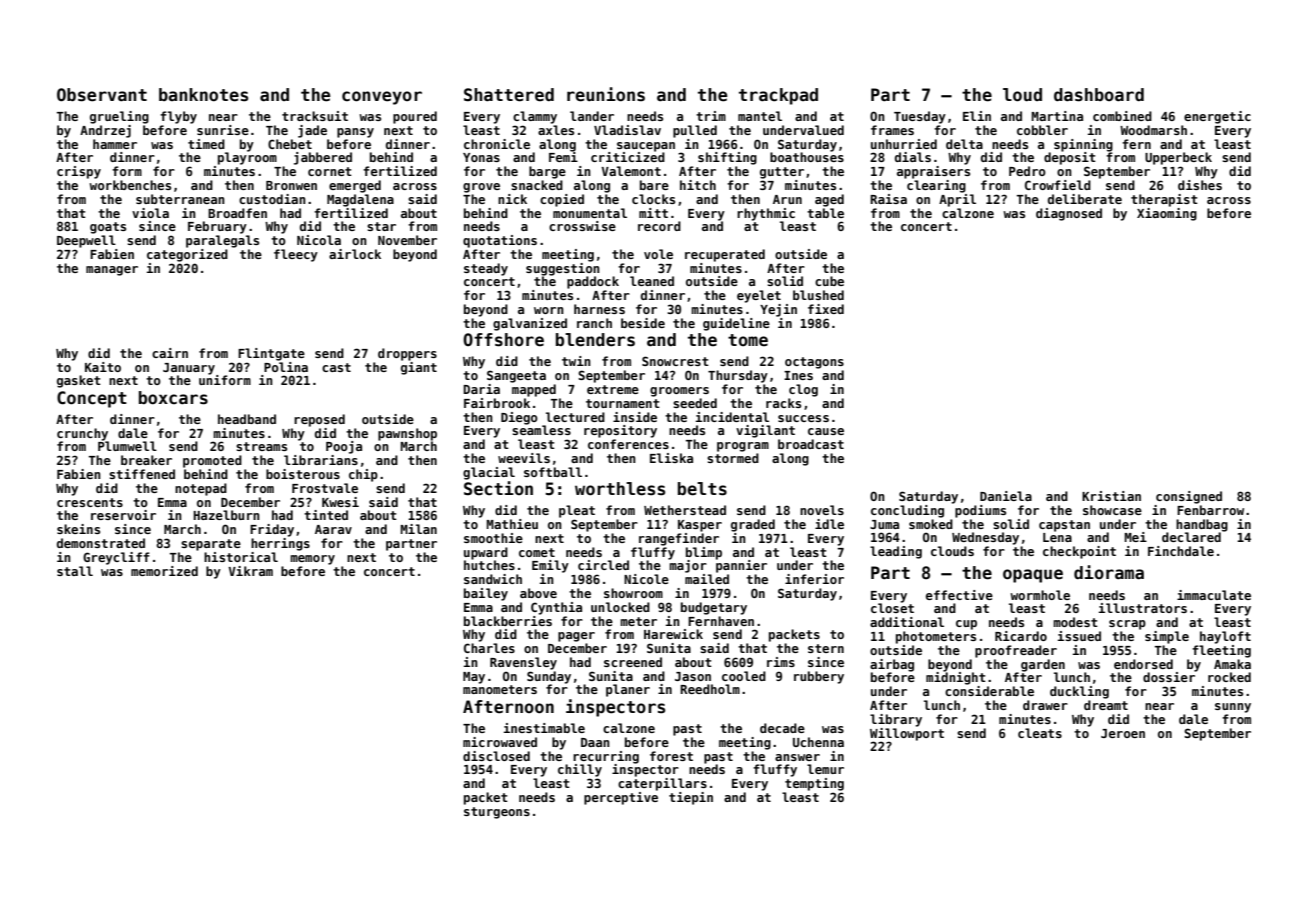 The image size is (1308, 924). What do you see at coordinates (826, 309) in the screenshot?
I see `fixed` at bounding box center [826, 309].
